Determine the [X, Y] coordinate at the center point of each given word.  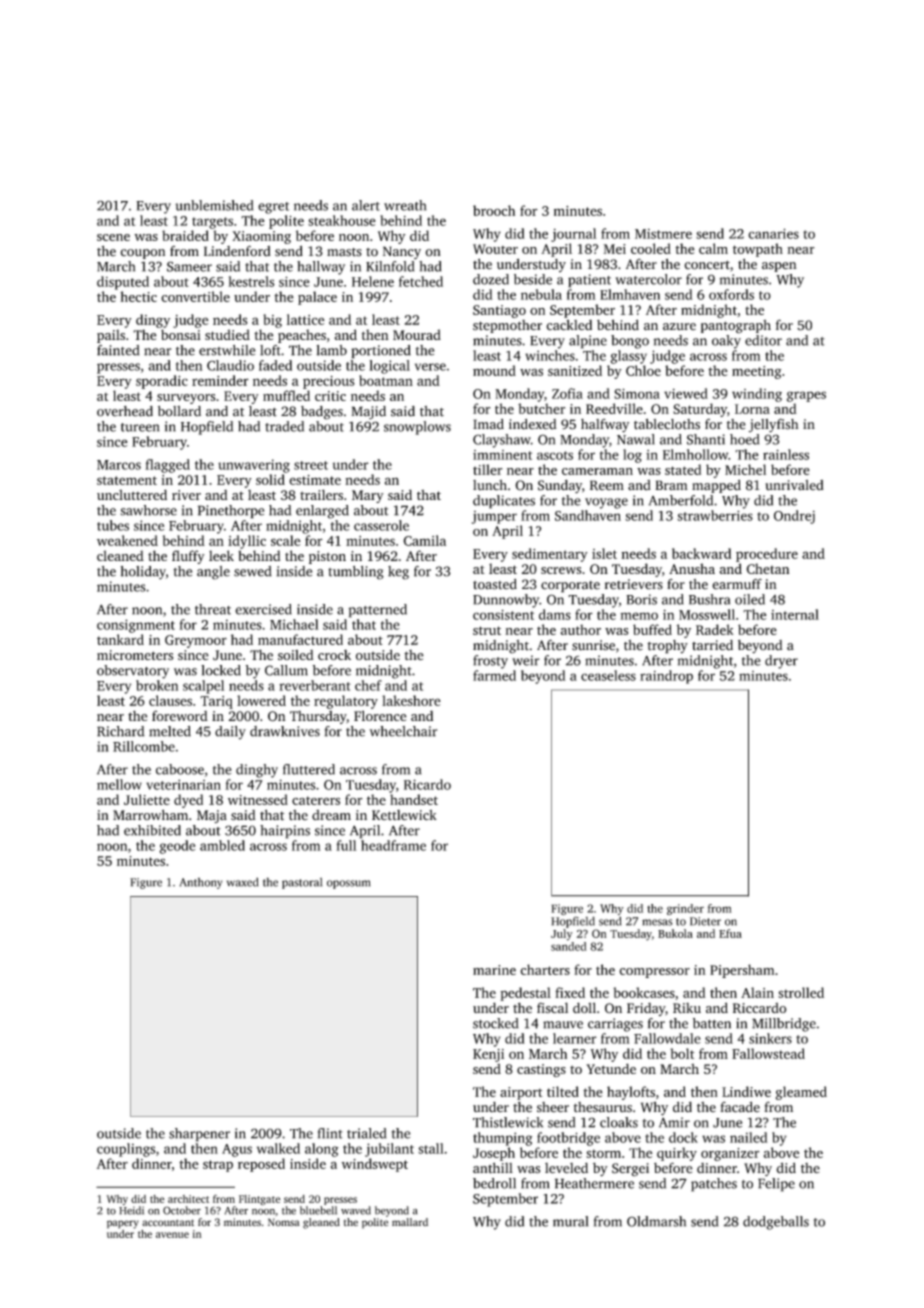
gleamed [801, 1093]
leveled [566, 1168]
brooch [494, 210]
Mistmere [663, 234]
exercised [263, 609]
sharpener [199, 1135]
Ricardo [427, 784]
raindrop [666, 677]
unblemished [214, 205]
